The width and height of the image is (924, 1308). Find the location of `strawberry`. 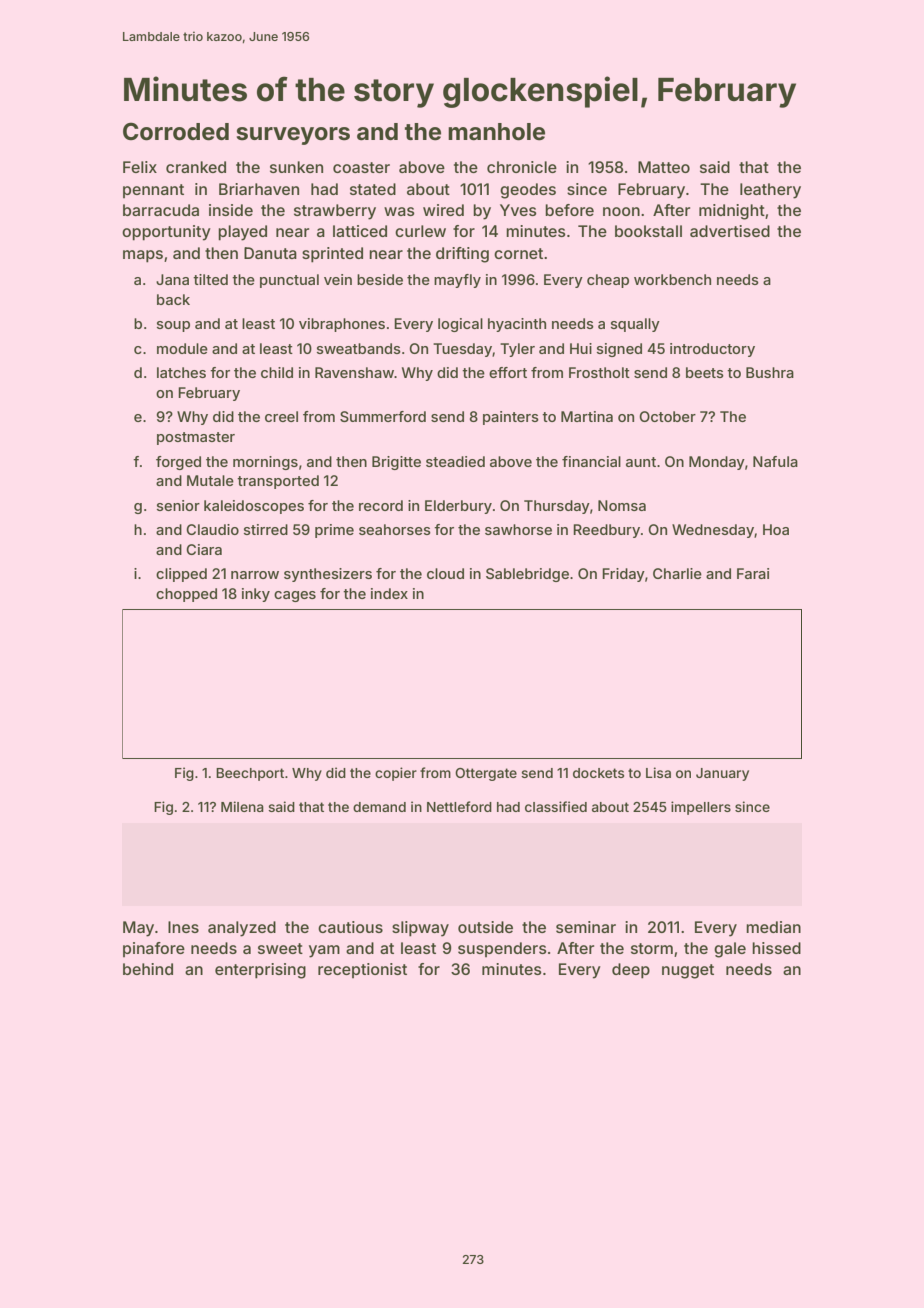

strawberry is located at coordinates (335, 212).
